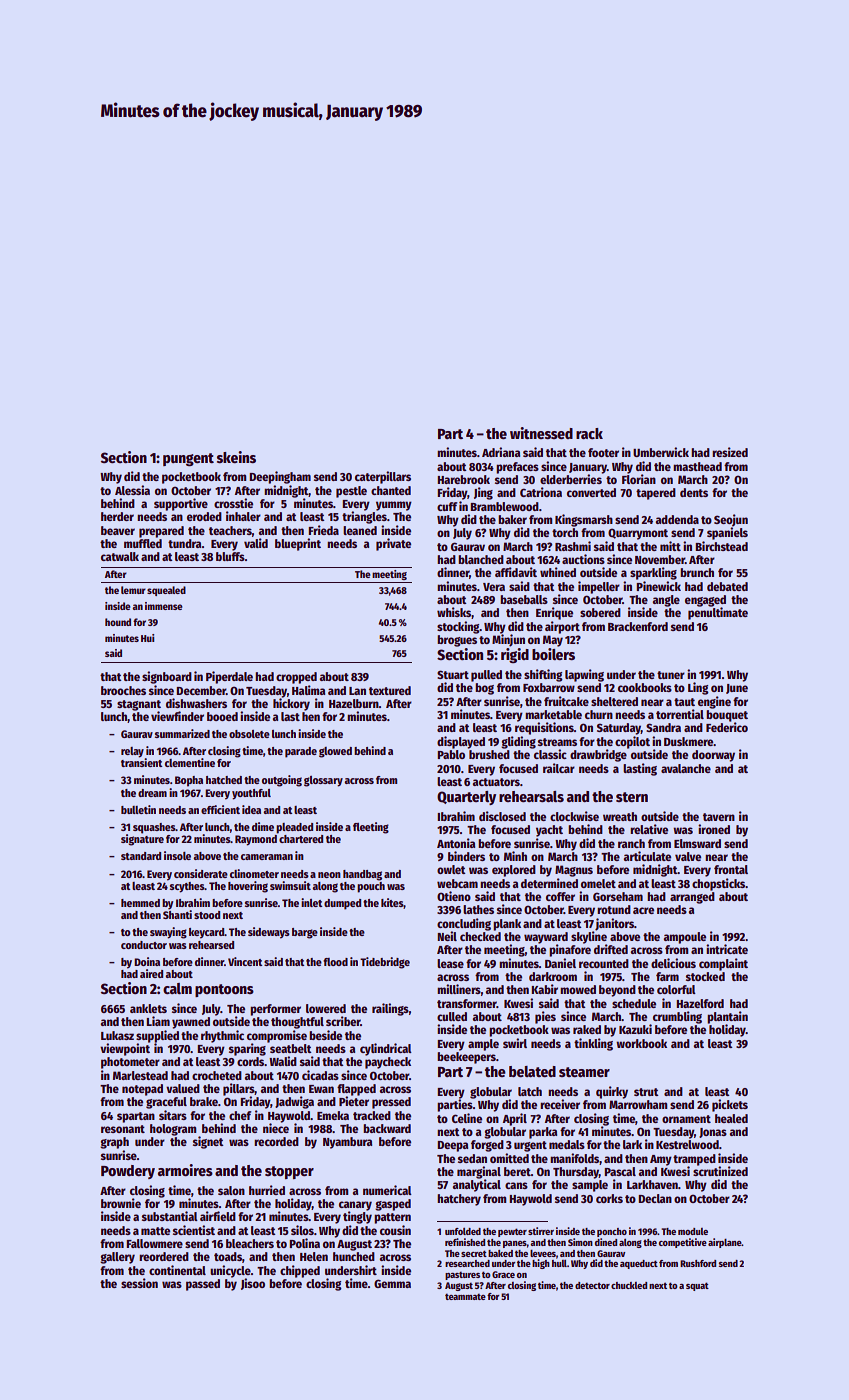 The width and height of the screenshot is (849, 1400). What do you see at coordinates (188, 459) in the screenshot?
I see `pungent` at bounding box center [188, 459].
